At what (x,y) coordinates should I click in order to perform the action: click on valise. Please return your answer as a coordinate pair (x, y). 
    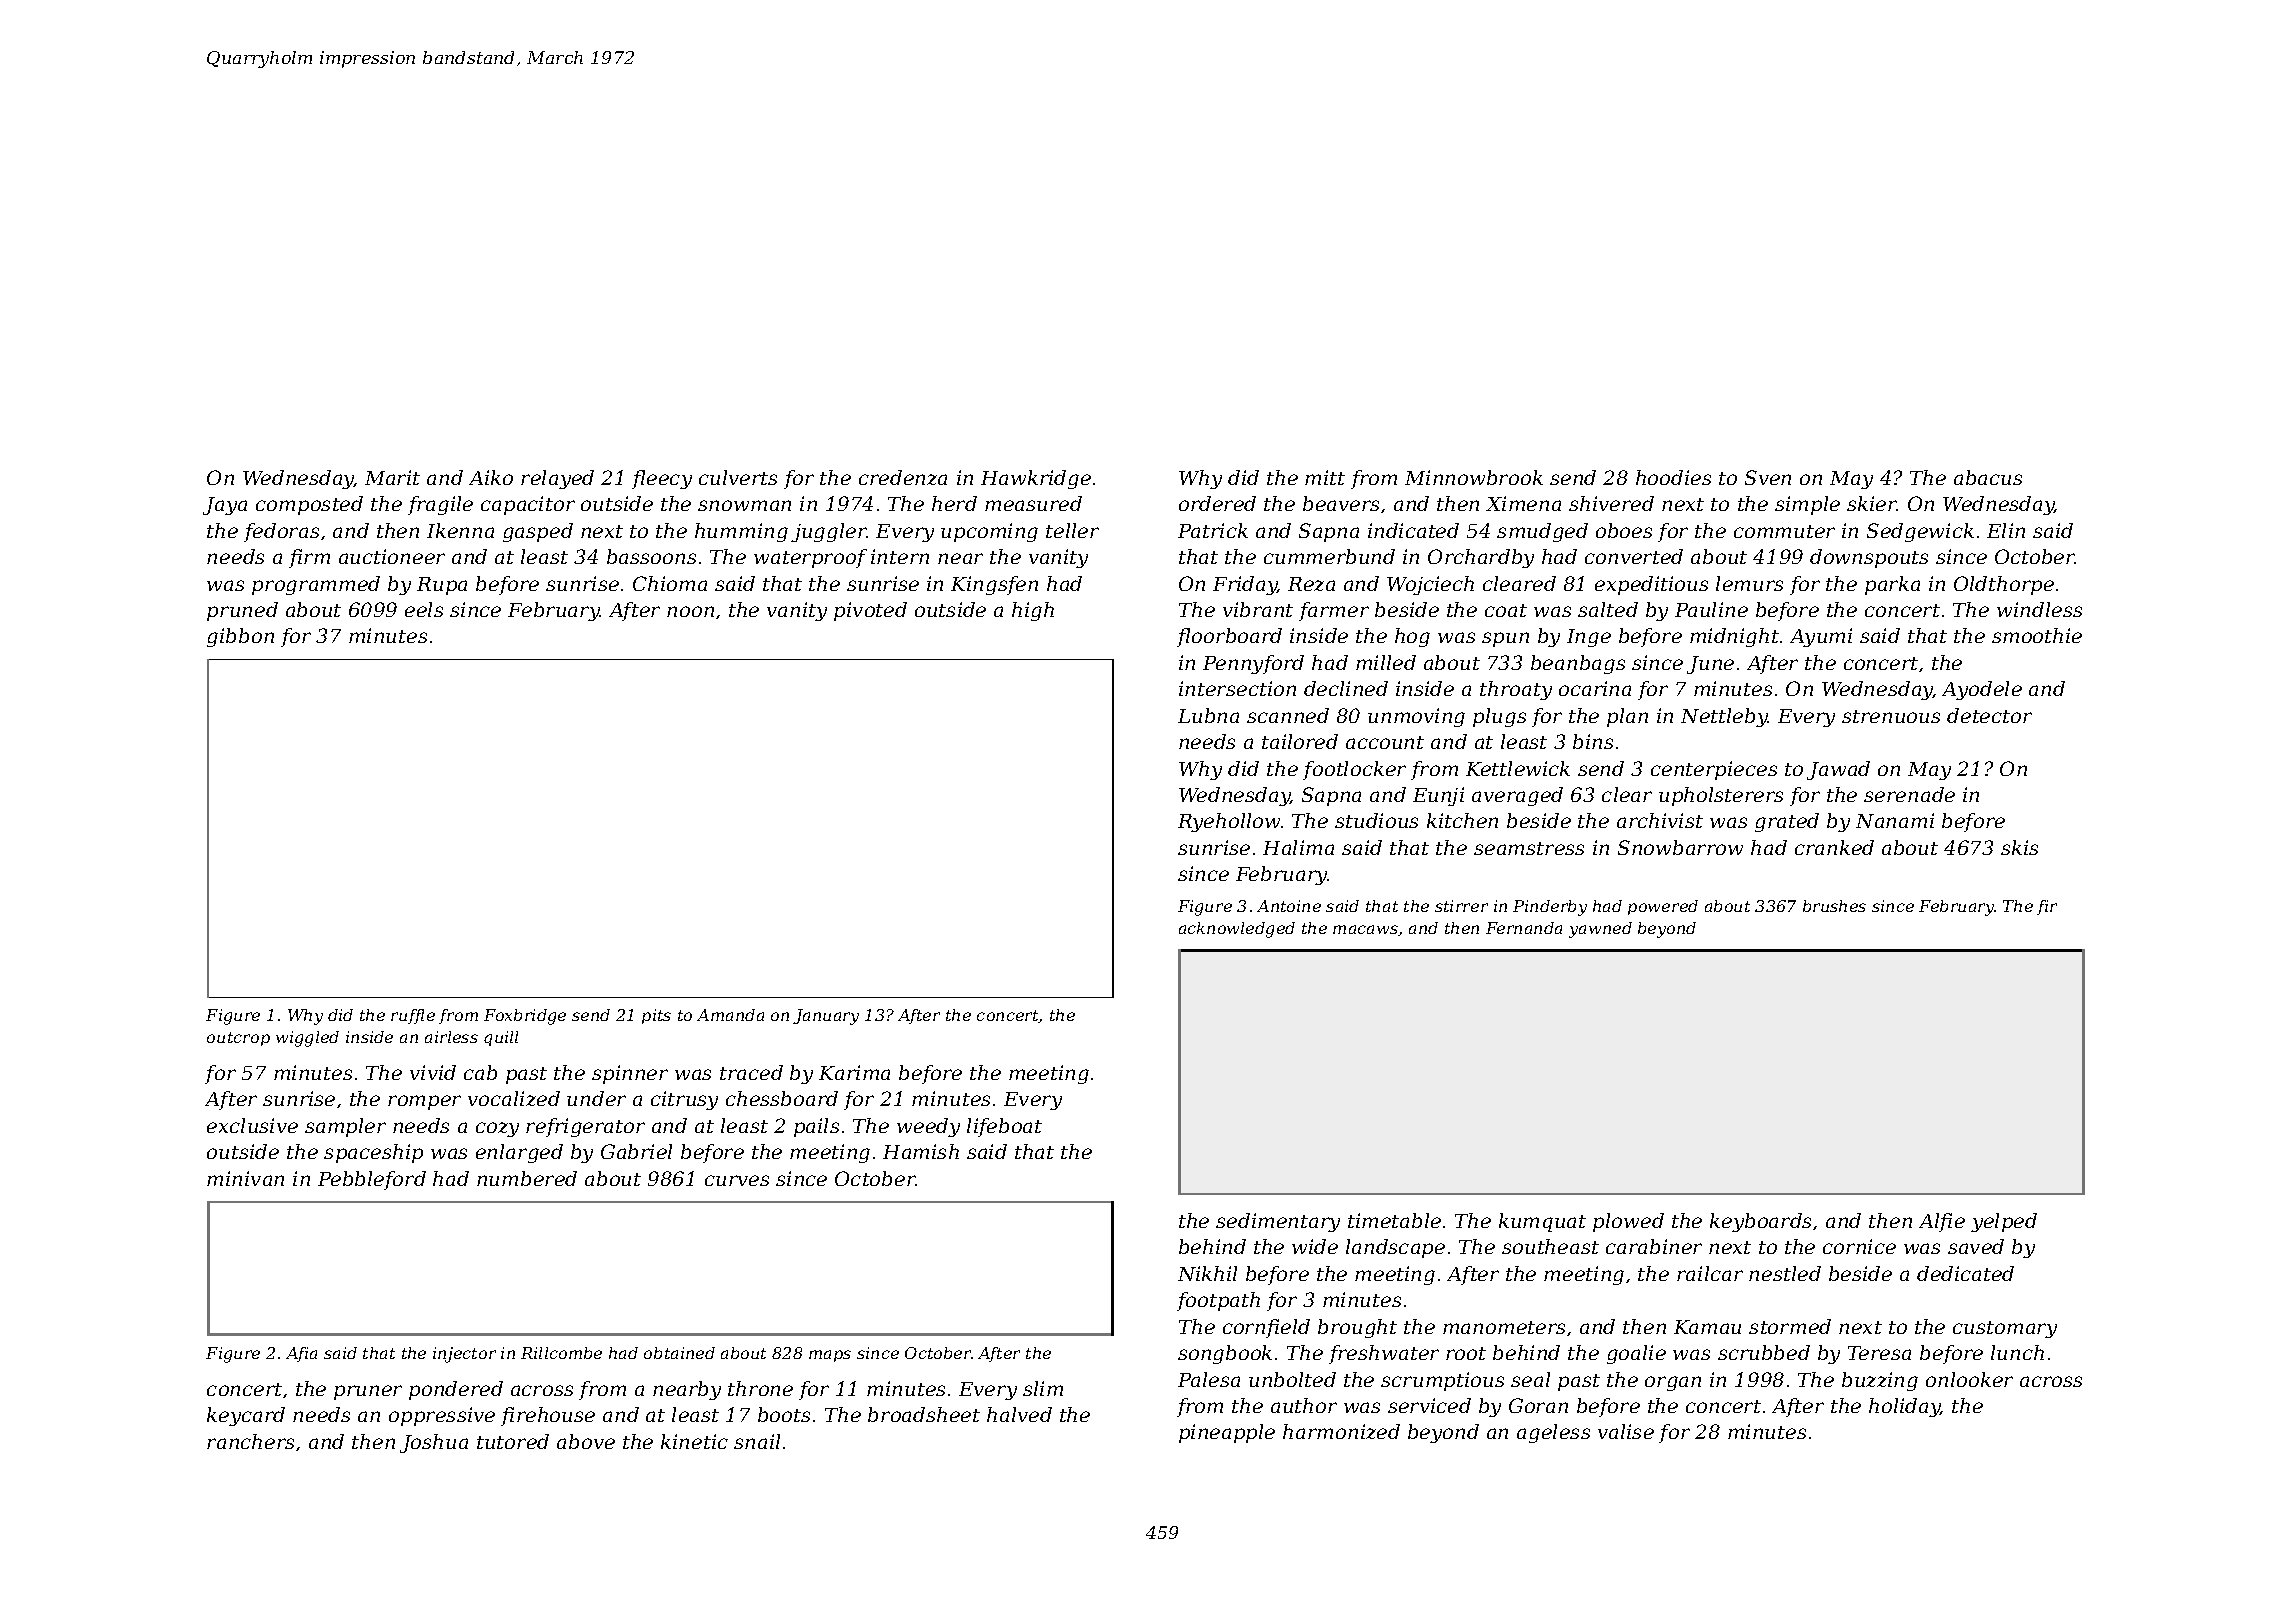
    Looking at the image, I should click on (1626, 1431).
